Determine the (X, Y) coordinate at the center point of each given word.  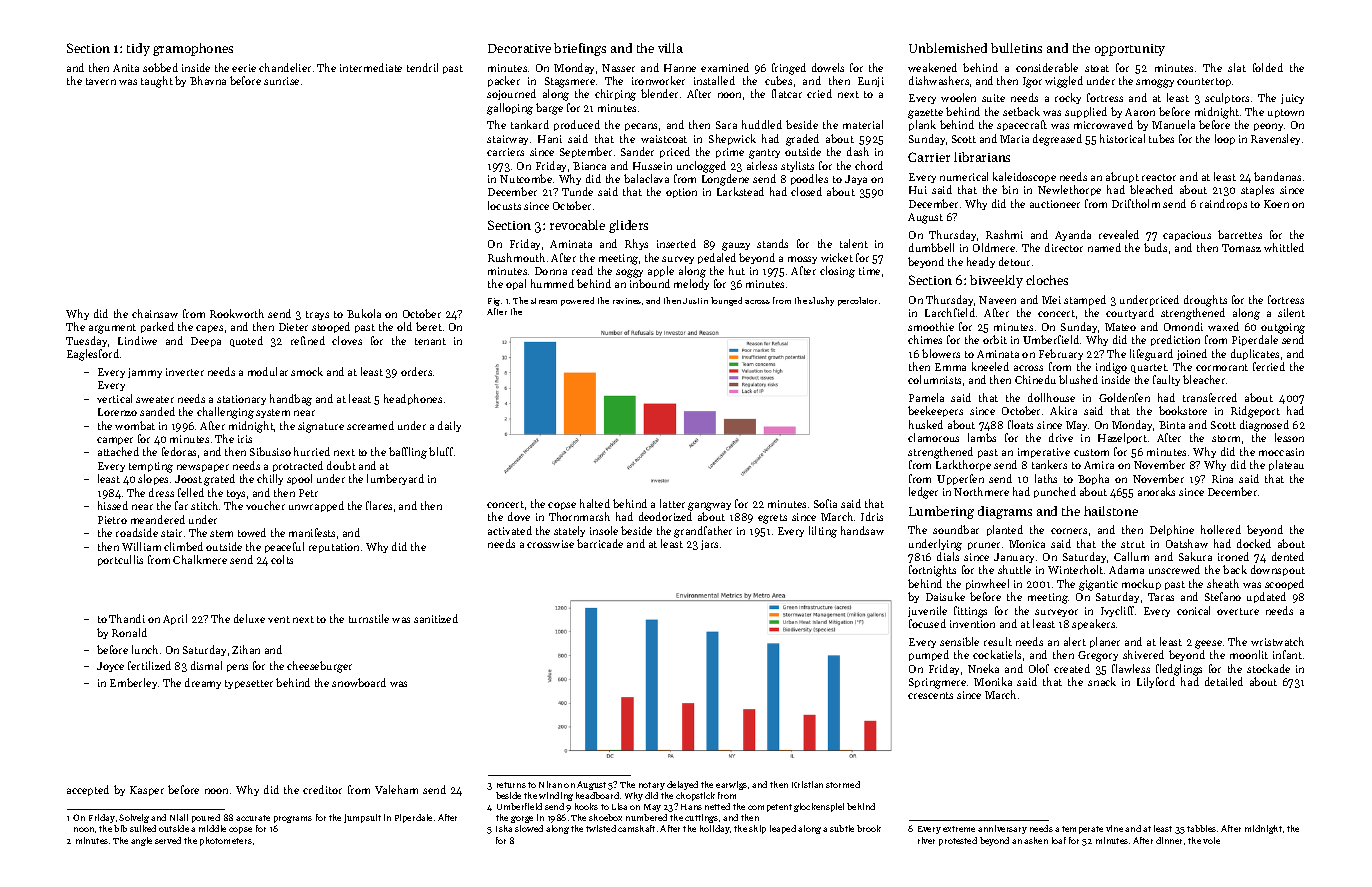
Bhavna (208, 80)
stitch (204, 505)
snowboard (359, 682)
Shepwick (732, 139)
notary (652, 786)
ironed (1233, 556)
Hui (918, 190)
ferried (1269, 366)
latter (672, 503)
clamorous (933, 437)
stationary (241, 400)
